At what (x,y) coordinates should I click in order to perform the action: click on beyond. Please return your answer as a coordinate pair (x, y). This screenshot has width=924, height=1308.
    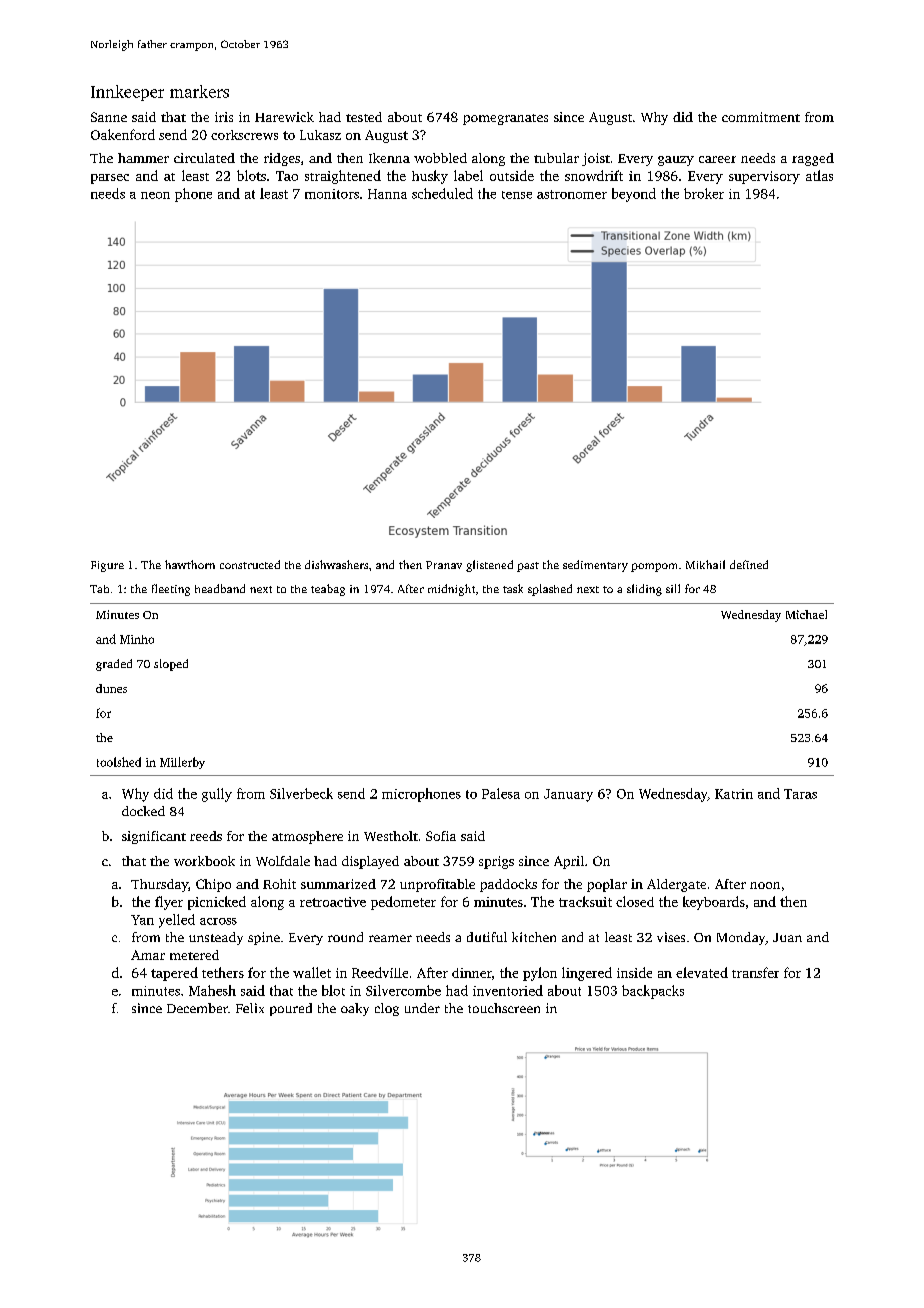
    Looking at the image, I should click on (634, 195).
